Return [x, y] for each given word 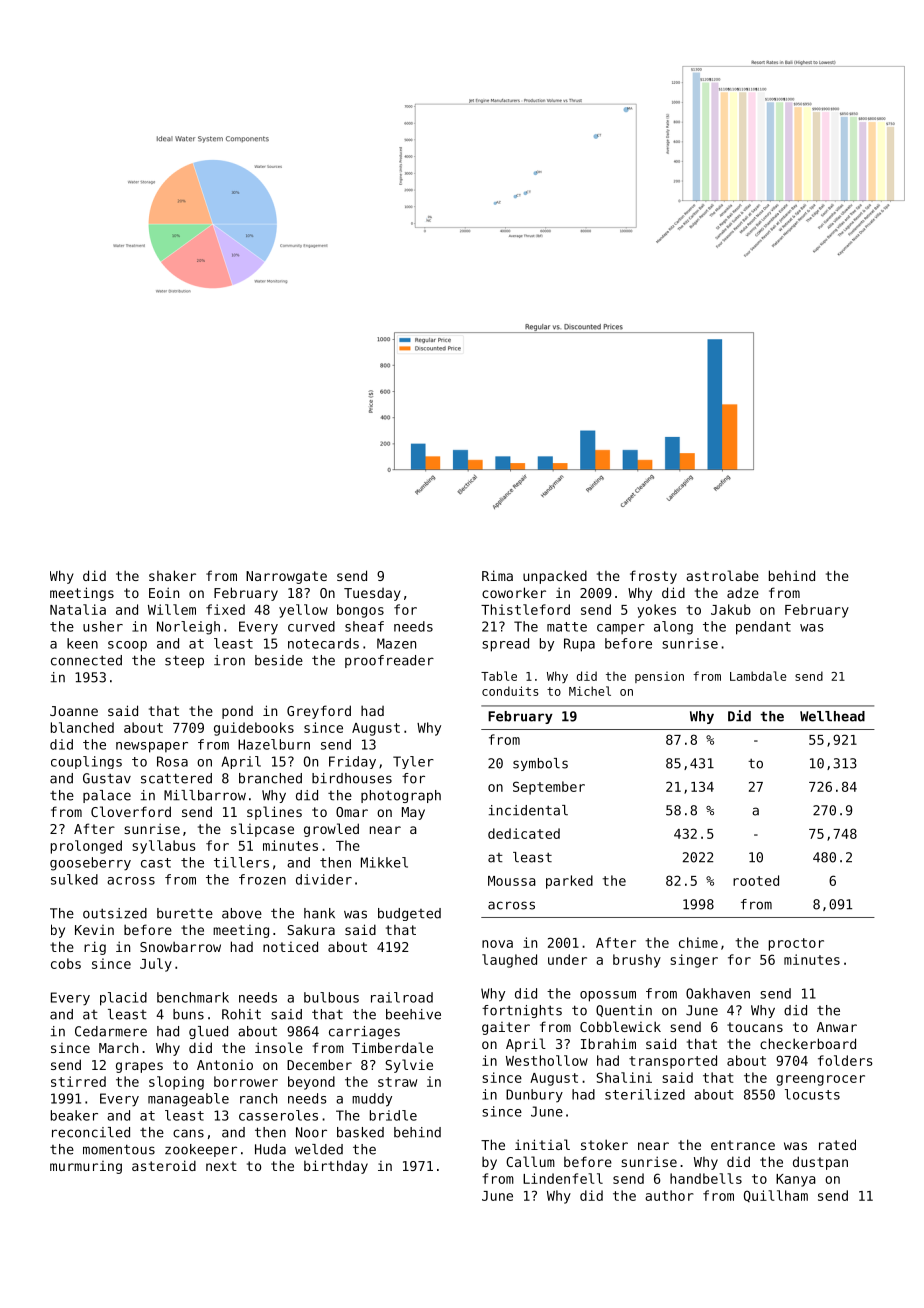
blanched [82, 727]
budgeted [409, 914]
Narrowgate [286, 577]
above [242, 913]
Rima [497, 575]
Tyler [413, 762]
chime [698, 942]
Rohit [241, 1014]
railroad [402, 997]
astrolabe [722, 575]
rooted [756, 880]
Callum [530, 1161]
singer [694, 961]
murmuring [86, 1167]
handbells [706, 1178]
